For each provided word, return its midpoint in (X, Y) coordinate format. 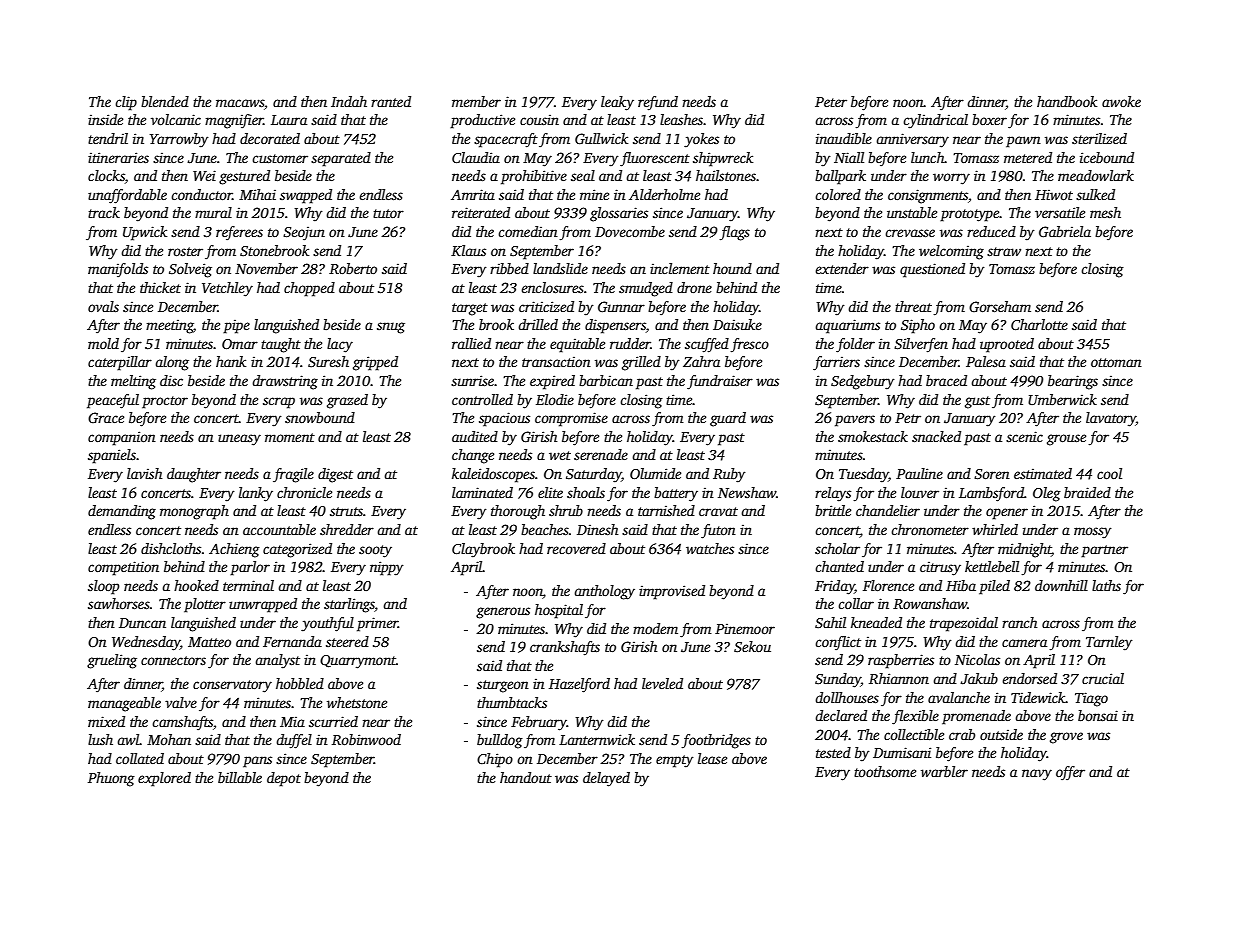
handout (526, 777)
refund (658, 103)
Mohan (169, 739)
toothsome (885, 771)
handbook (1067, 101)
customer (280, 158)
